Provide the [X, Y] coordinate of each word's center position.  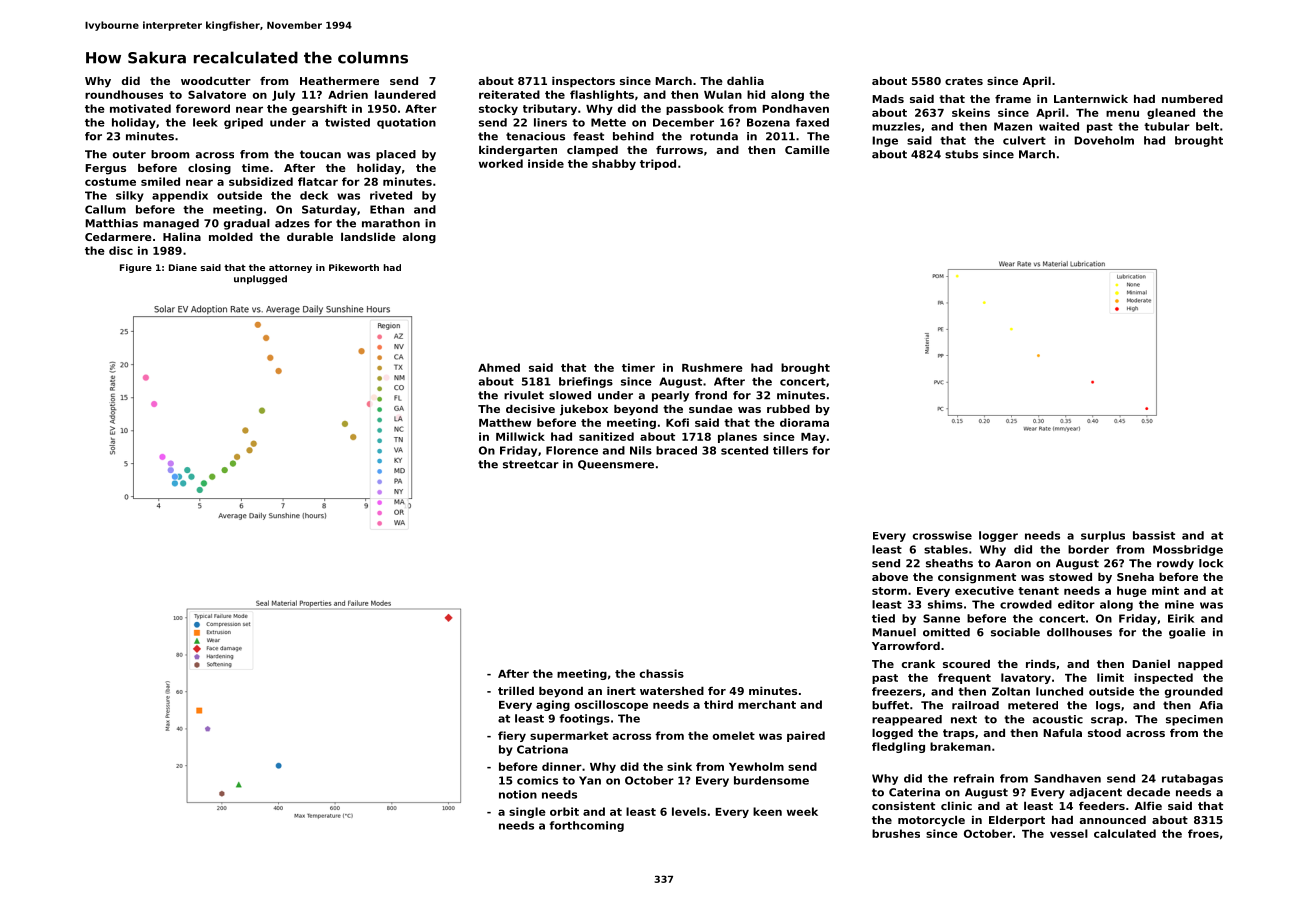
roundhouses [124, 94]
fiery [512, 736]
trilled [516, 690]
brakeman [960, 746]
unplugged [260, 279]
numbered [1192, 98]
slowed [570, 395]
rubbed [788, 408]
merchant [767, 704]
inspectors [583, 82]
